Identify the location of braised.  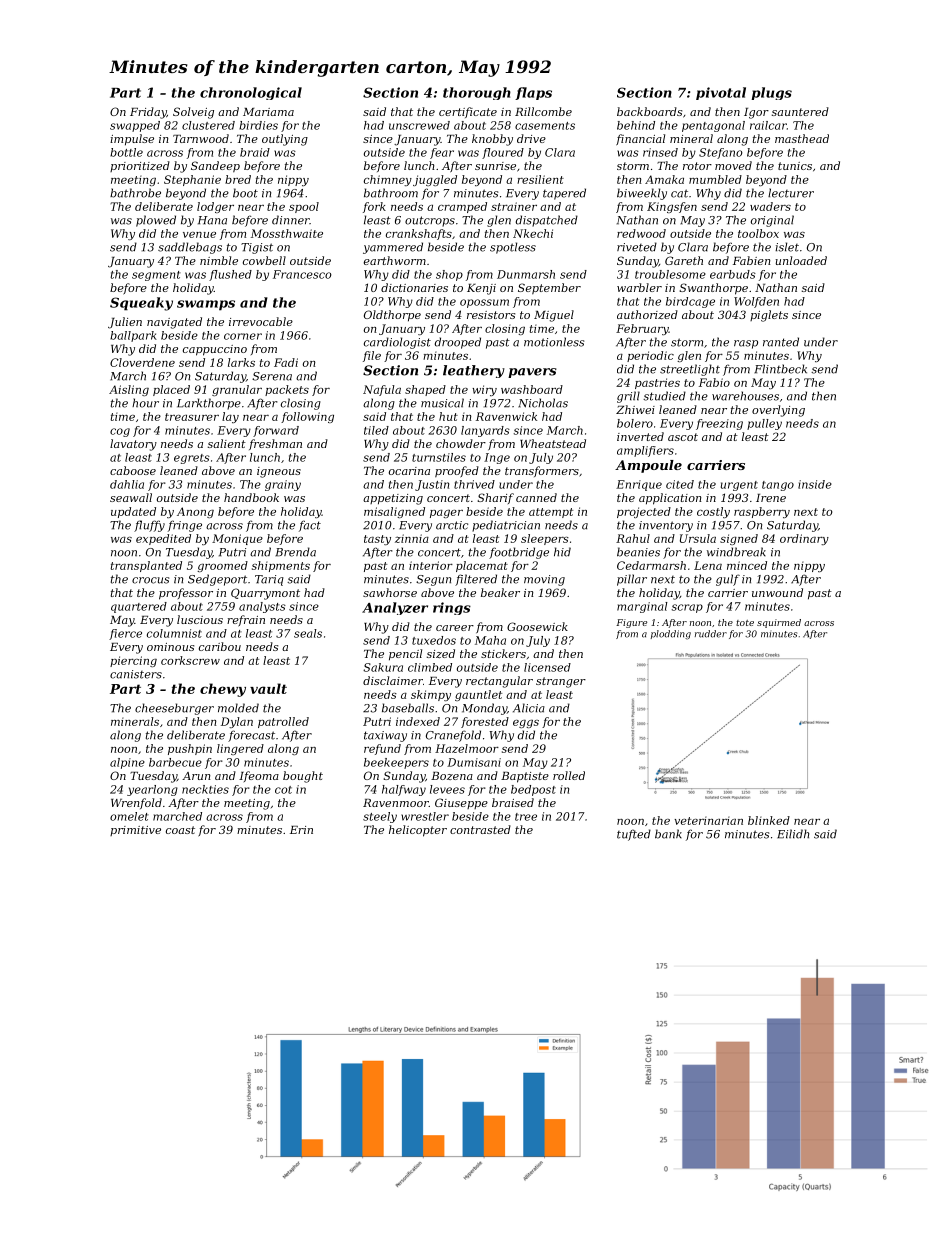
(513, 802).
